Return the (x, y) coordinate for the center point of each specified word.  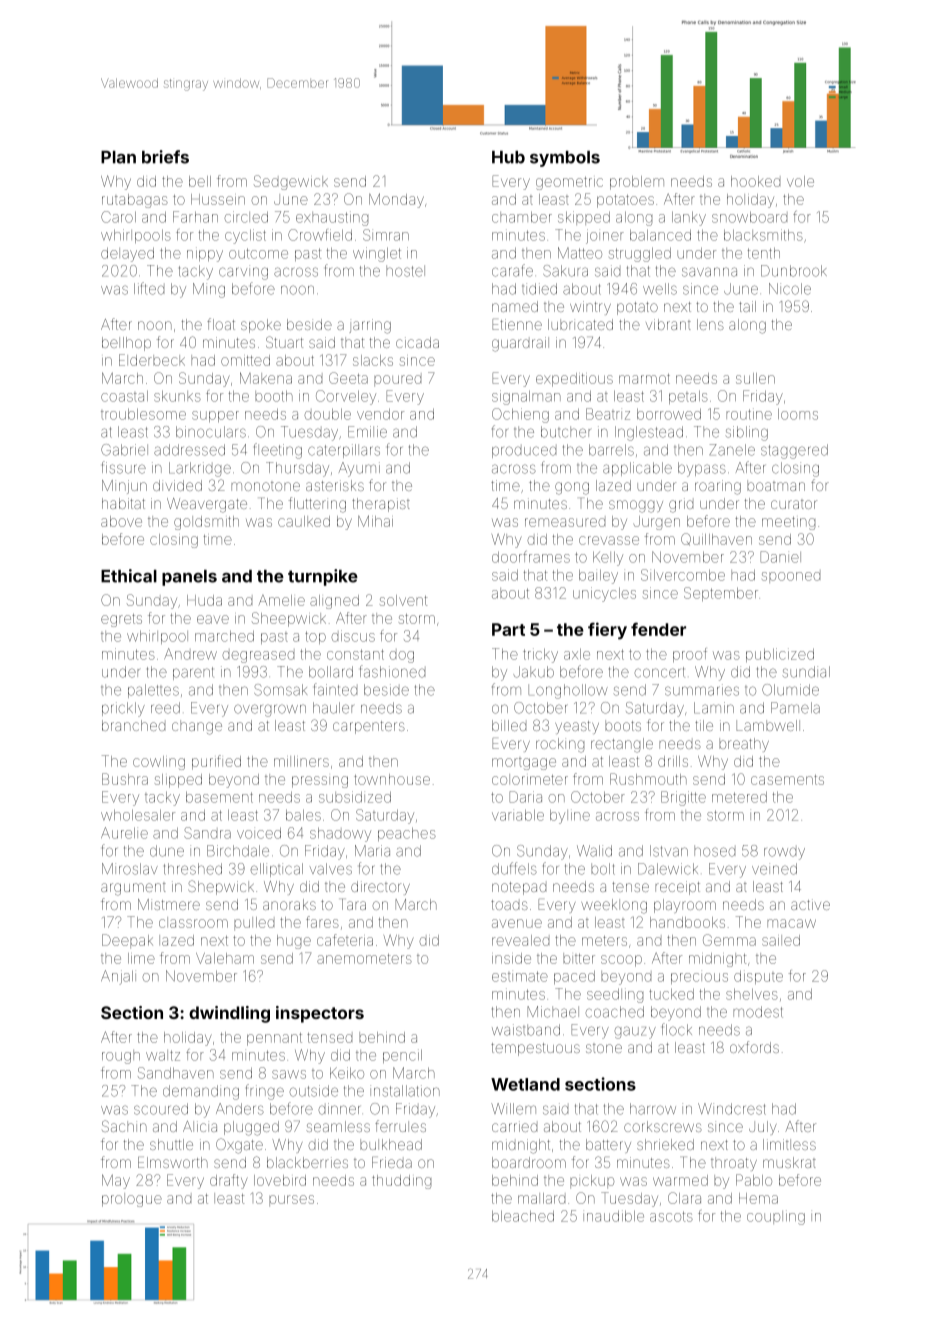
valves (331, 869)
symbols (565, 159)
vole (800, 181)
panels (189, 578)
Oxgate (239, 1146)
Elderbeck (152, 360)
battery (608, 1146)
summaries (702, 690)
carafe (512, 270)
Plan (118, 157)
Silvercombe (683, 575)
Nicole (790, 289)
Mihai (375, 521)
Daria (525, 797)
